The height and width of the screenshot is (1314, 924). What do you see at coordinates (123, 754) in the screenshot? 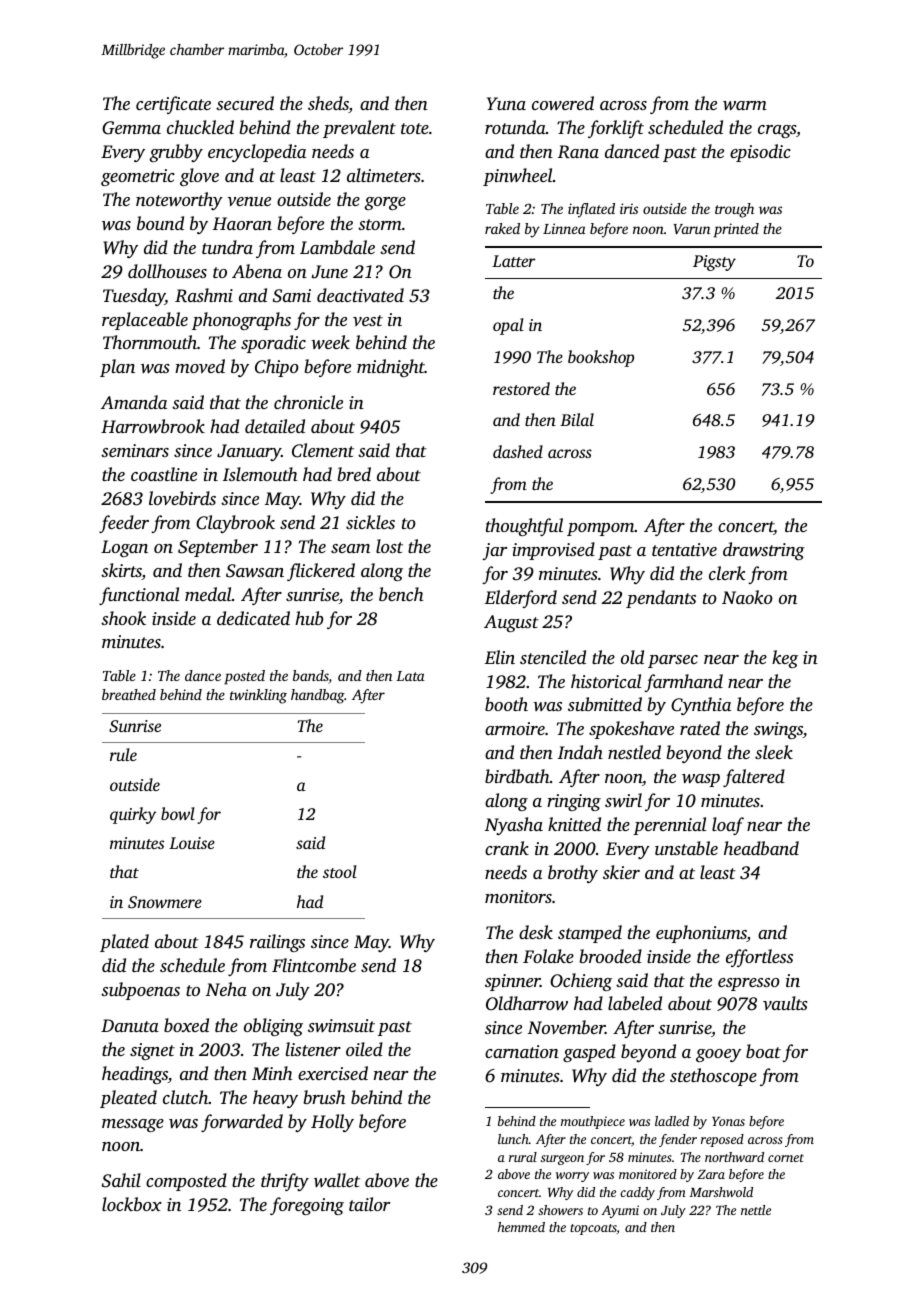
I see `rule` at bounding box center [123, 754].
